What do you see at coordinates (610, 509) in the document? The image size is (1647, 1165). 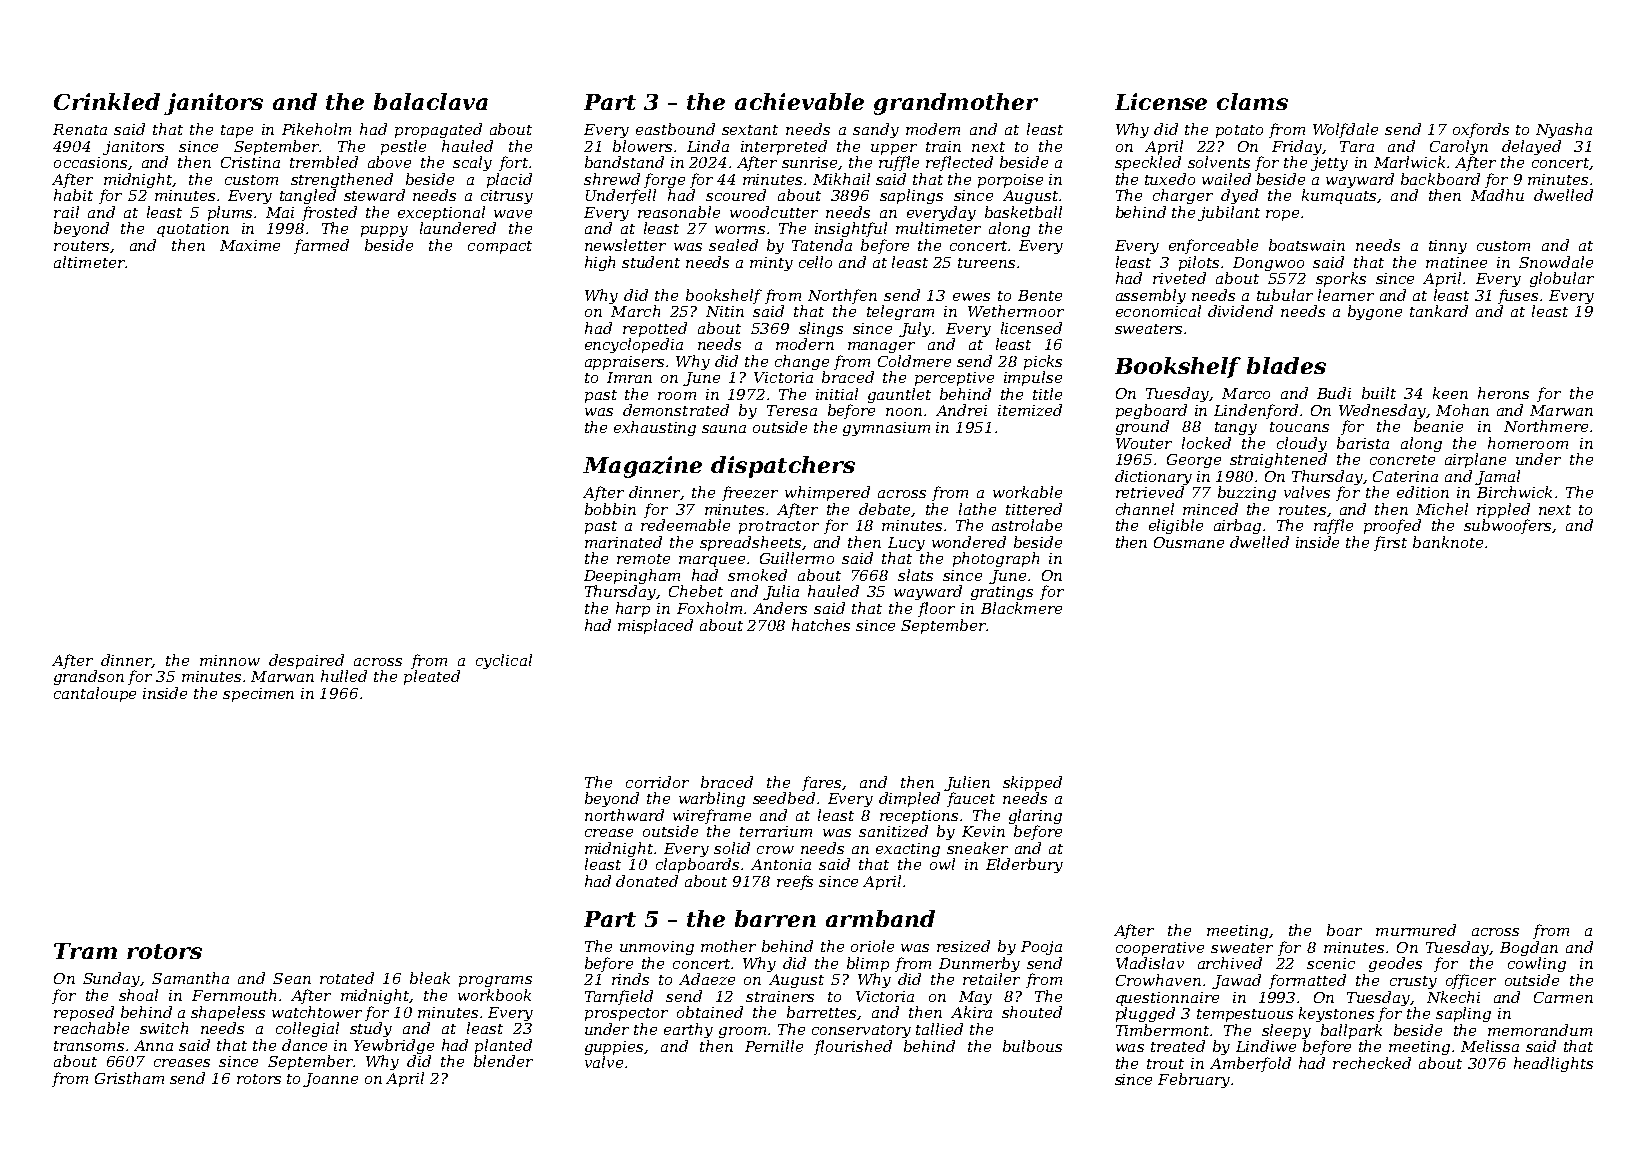 I see `bobbin` at bounding box center [610, 509].
